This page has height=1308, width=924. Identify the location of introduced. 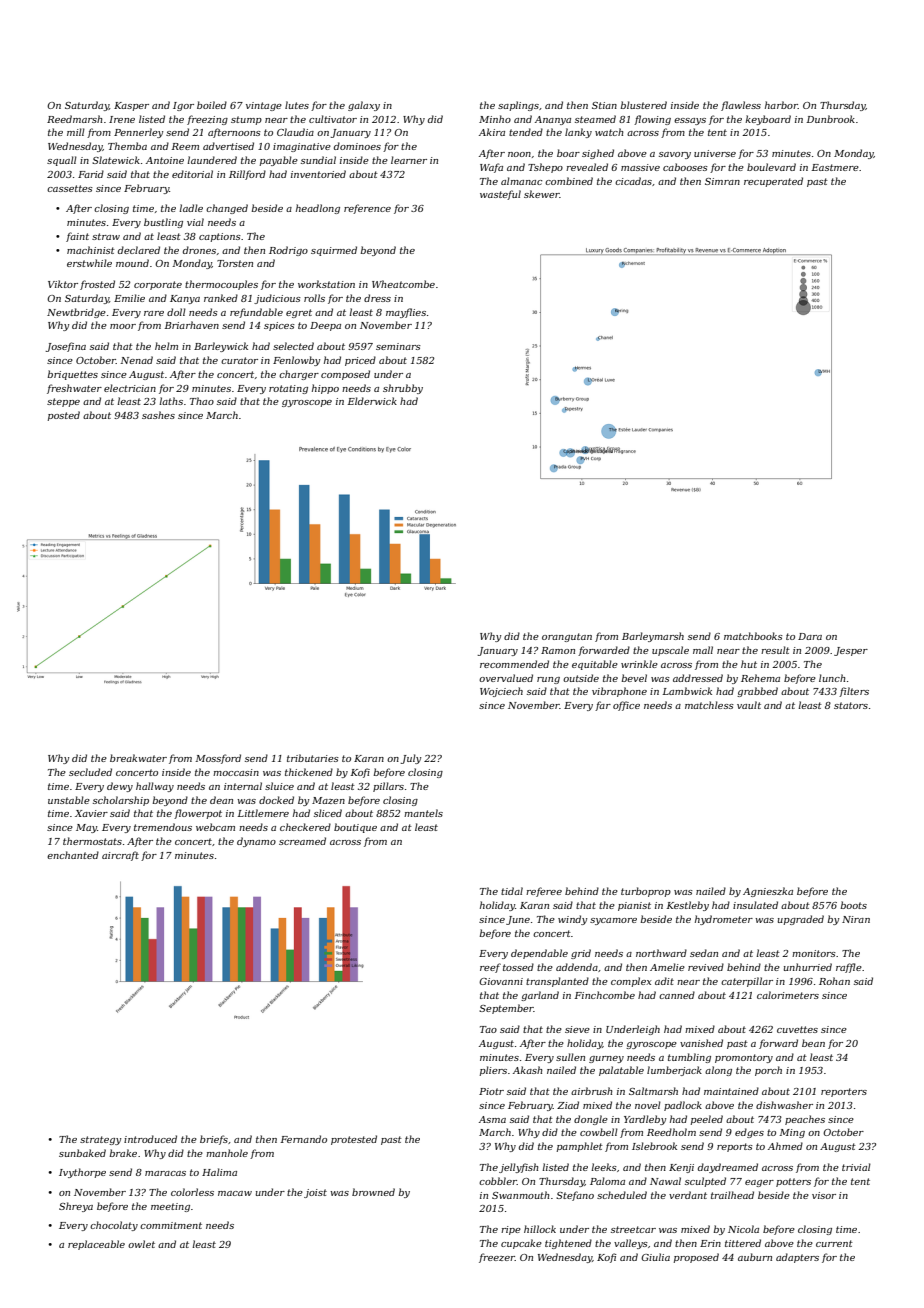
(150, 1139).
